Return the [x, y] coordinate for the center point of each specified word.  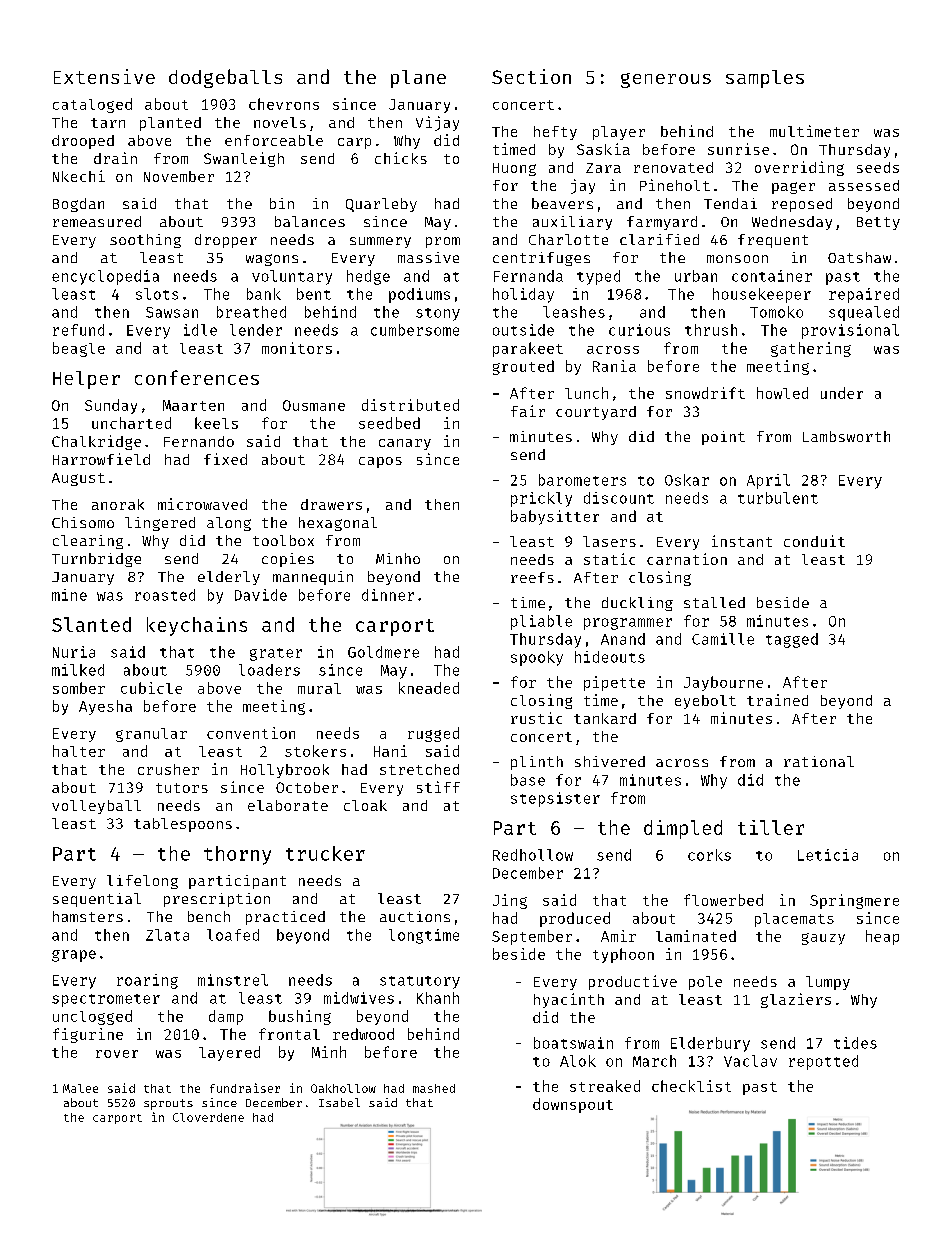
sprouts [168, 1104]
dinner [388, 595]
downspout [573, 1105]
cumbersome [415, 330]
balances [310, 221]
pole [705, 983]
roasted [165, 595]
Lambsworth [846, 436]
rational [819, 761]
